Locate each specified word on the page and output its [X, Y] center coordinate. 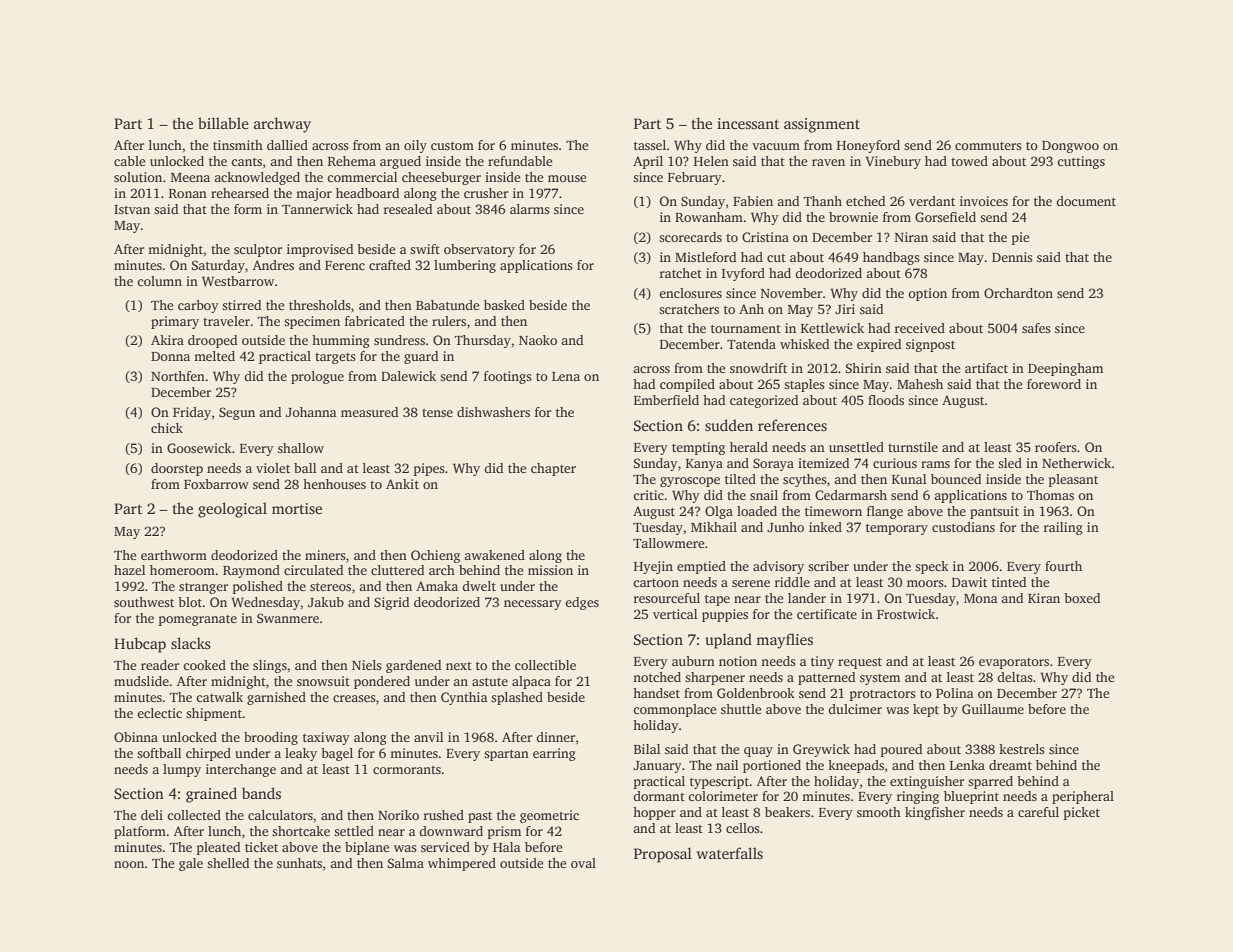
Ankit [402, 484]
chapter [553, 469]
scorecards [690, 237]
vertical [675, 614]
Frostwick [906, 614]
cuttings [1081, 162]
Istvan [132, 209]
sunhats [299, 863]
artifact [986, 368]
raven [828, 162]
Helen [711, 161]
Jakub [326, 602]
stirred [241, 305]
